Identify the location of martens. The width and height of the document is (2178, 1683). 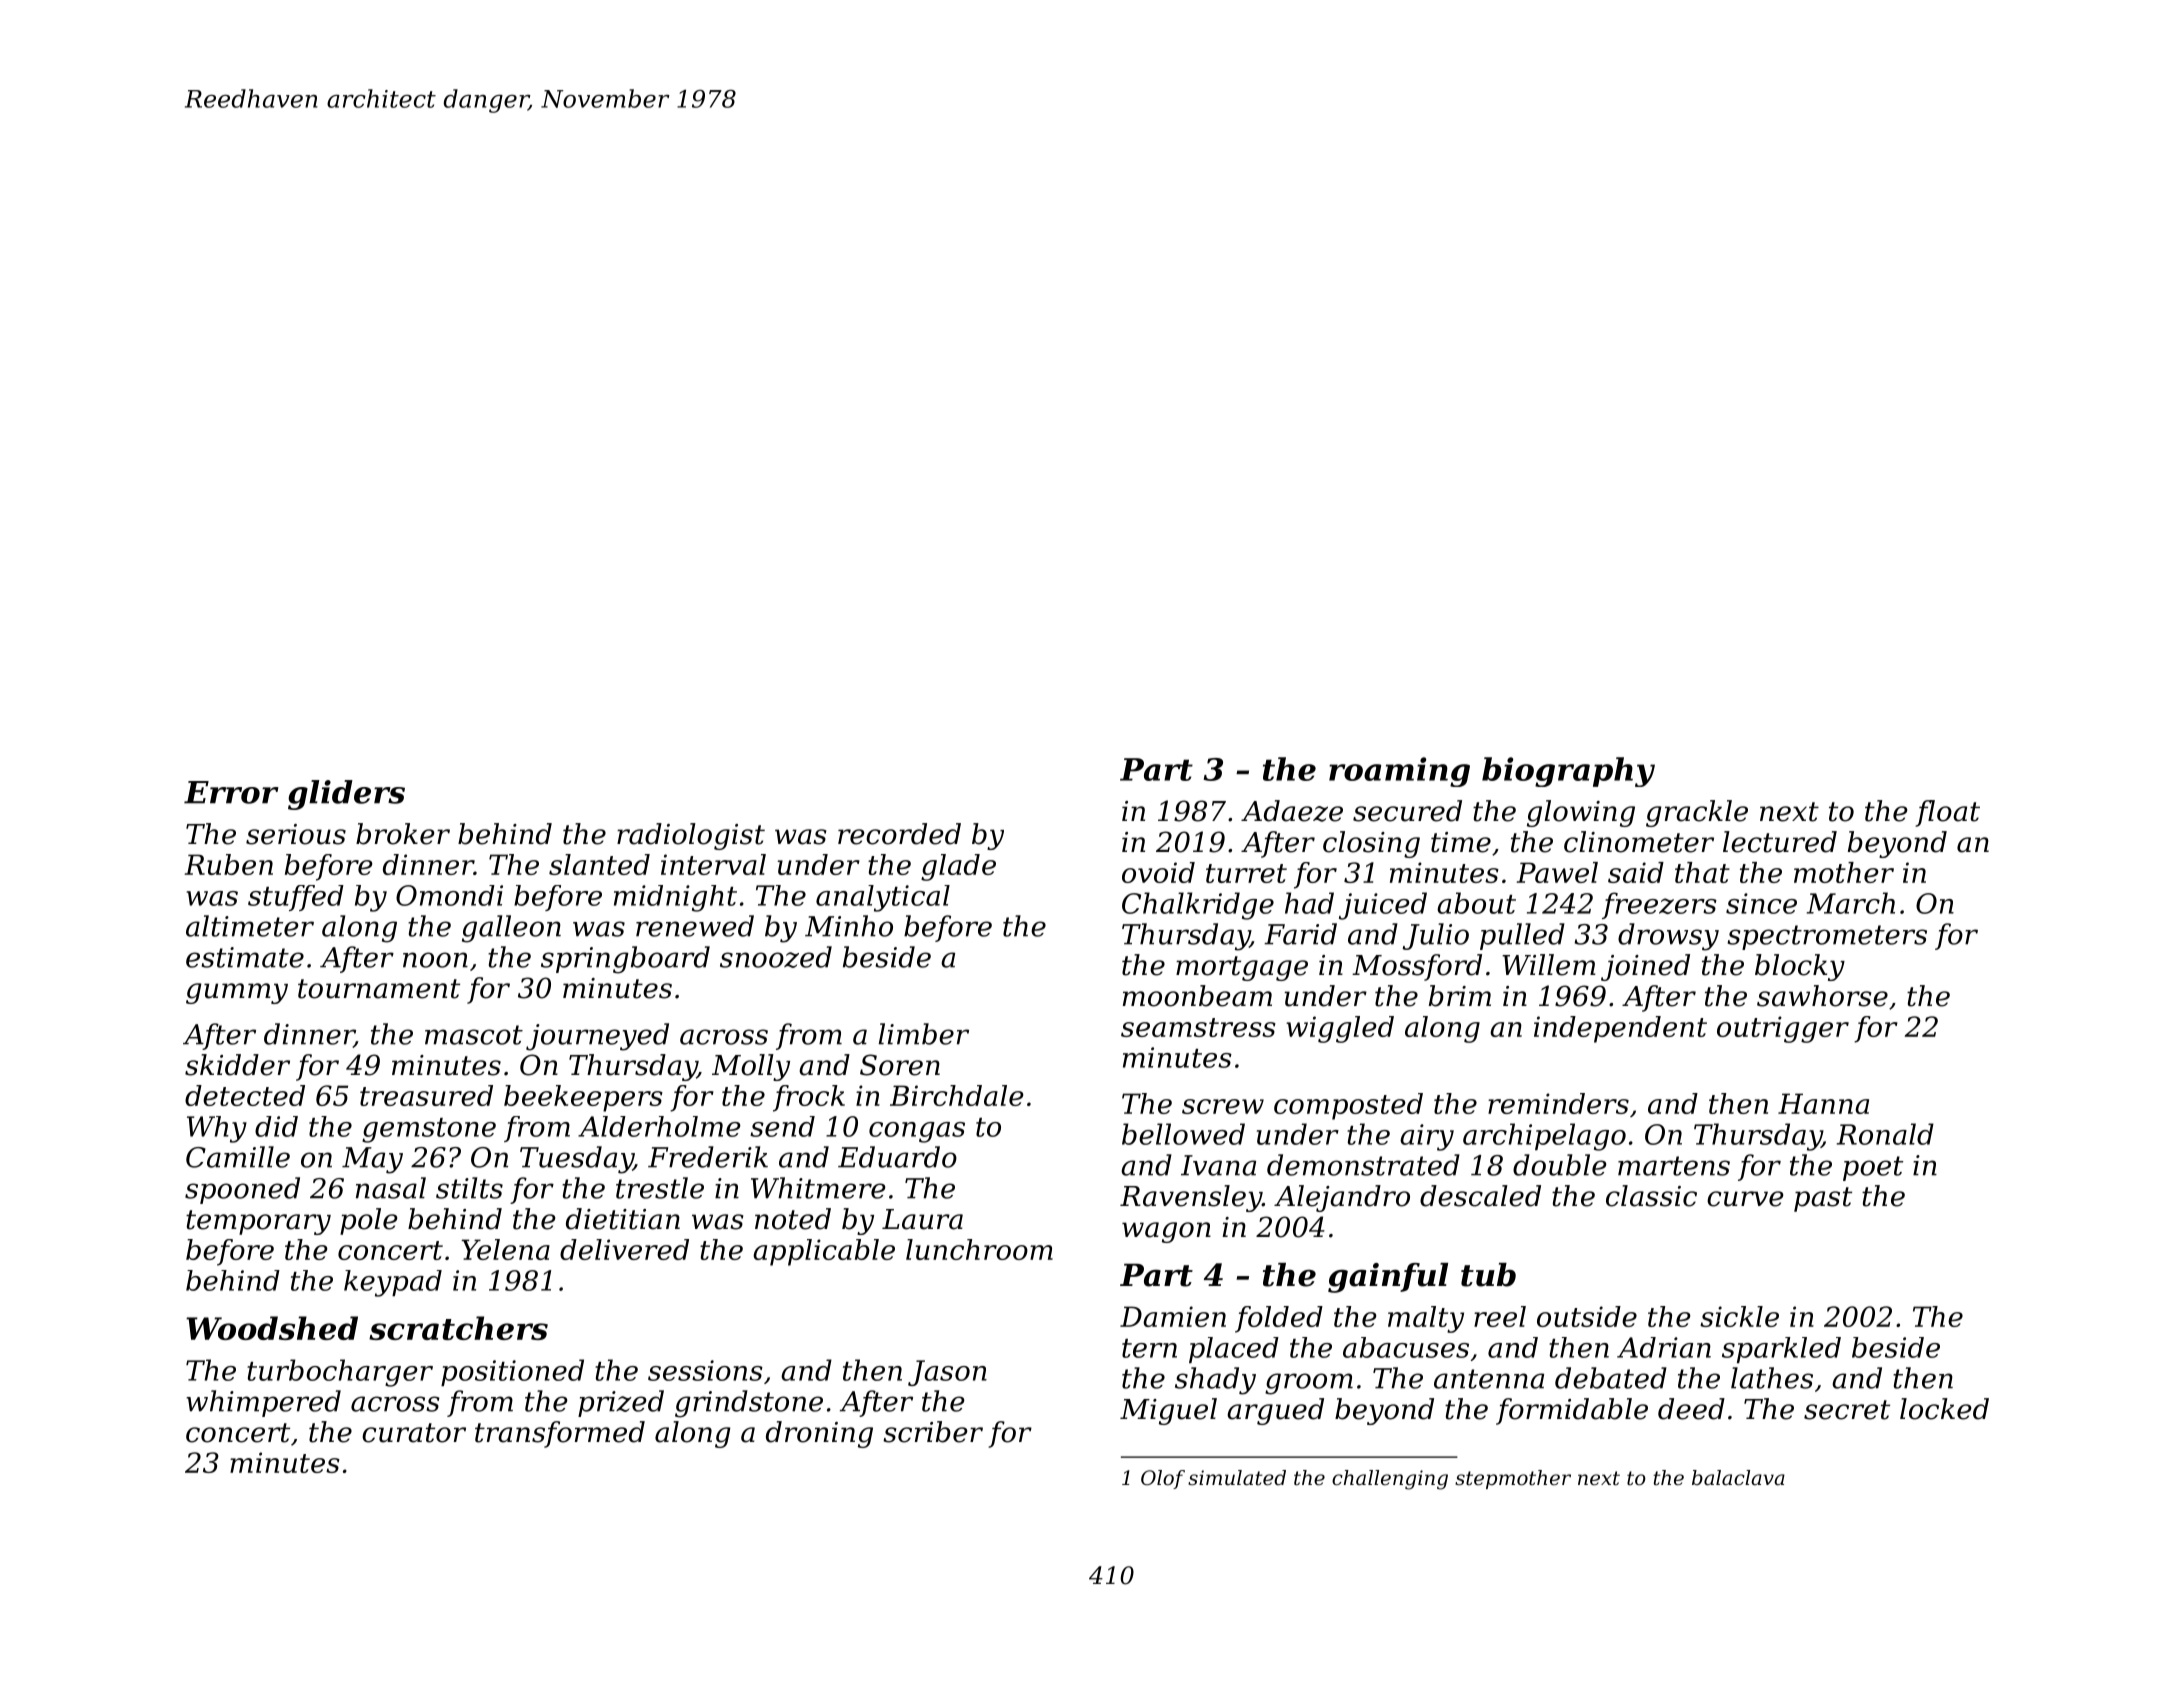
(1674, 1166).
